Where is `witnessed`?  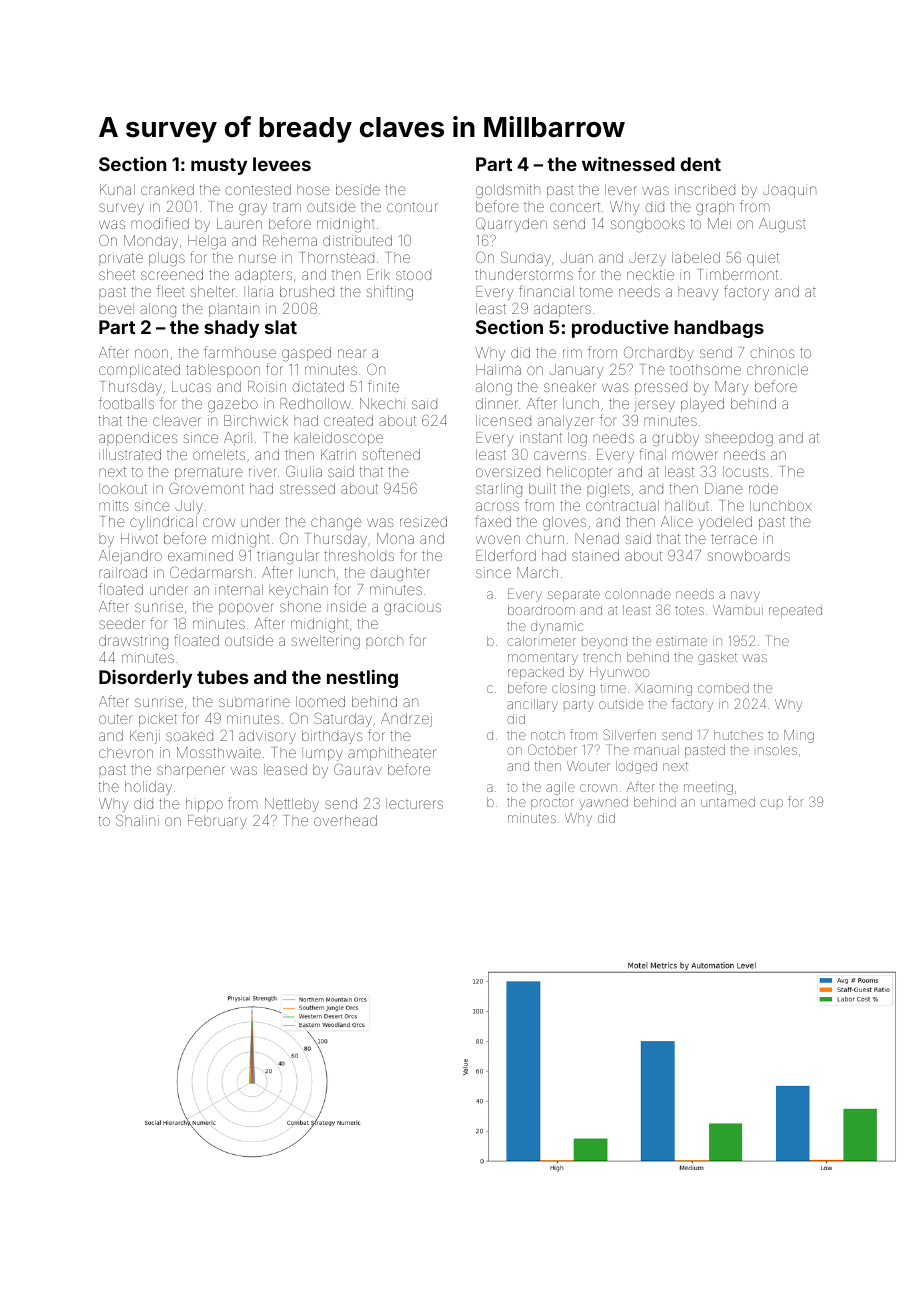 witnessed is located at coordinates (628, 163).
